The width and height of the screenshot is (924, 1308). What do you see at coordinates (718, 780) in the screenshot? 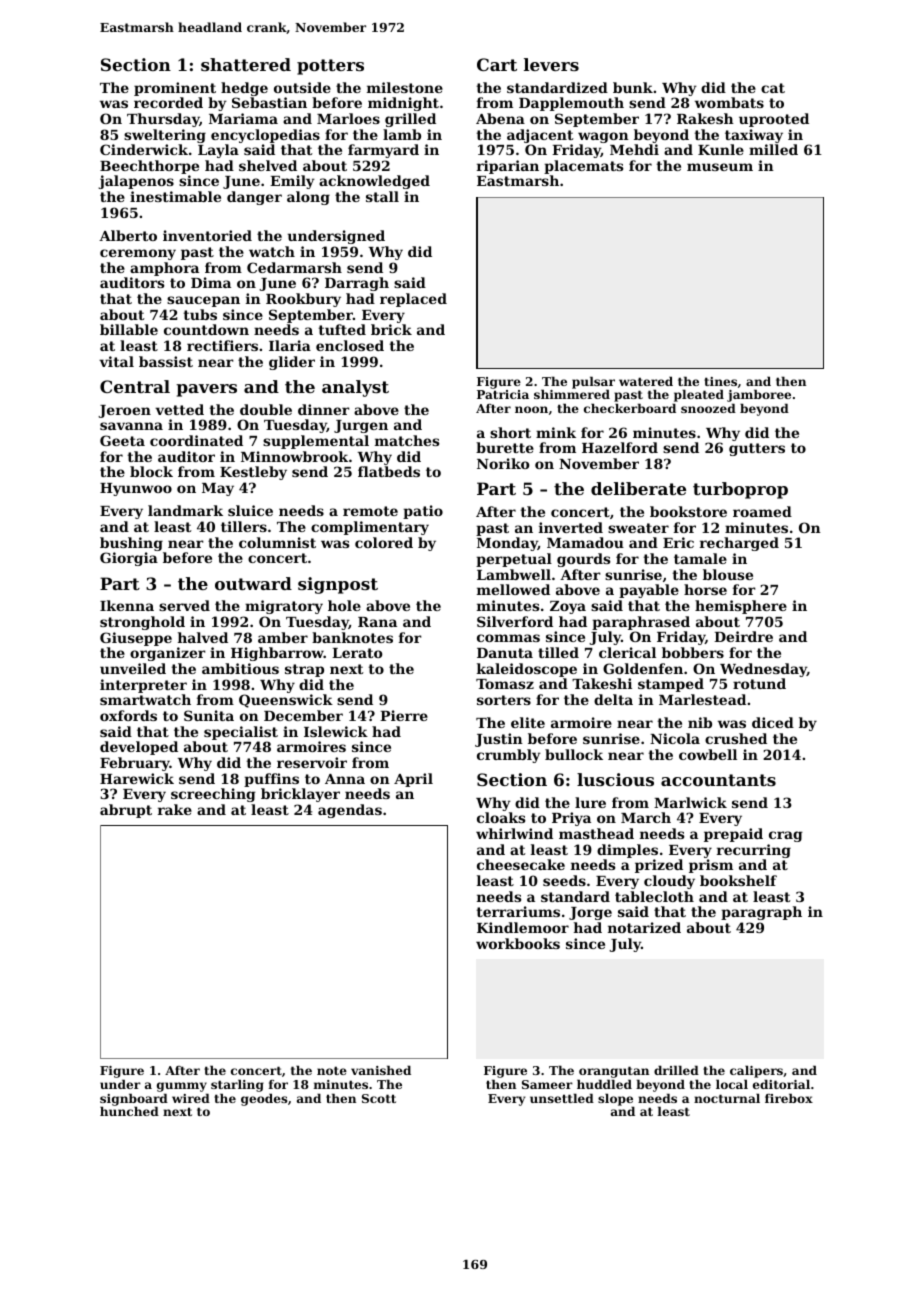
I see `accountants` at bounding box center [718, 780].
